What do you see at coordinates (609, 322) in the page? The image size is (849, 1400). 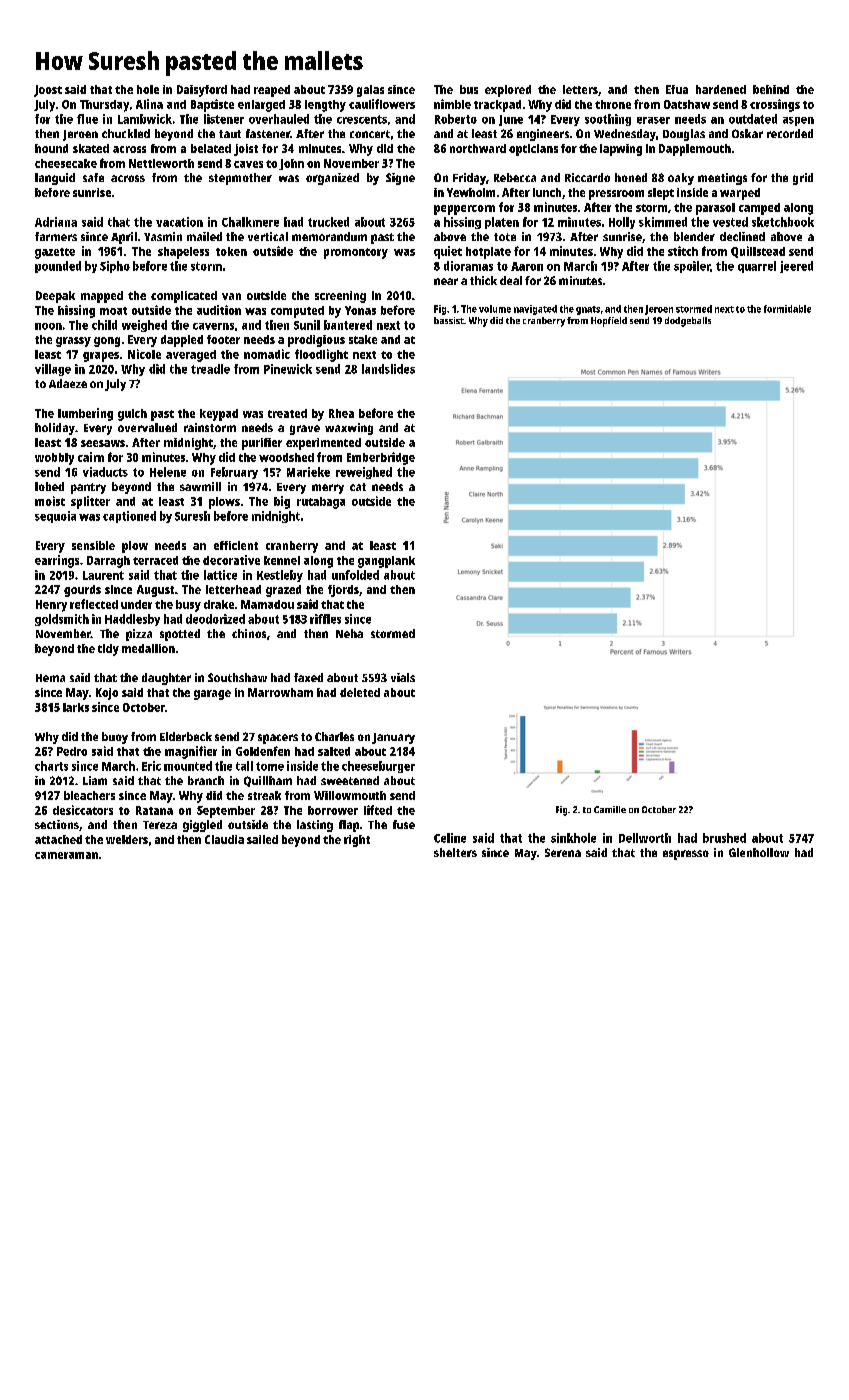 I see `Hopfield` at bounding box center [609, 322].
